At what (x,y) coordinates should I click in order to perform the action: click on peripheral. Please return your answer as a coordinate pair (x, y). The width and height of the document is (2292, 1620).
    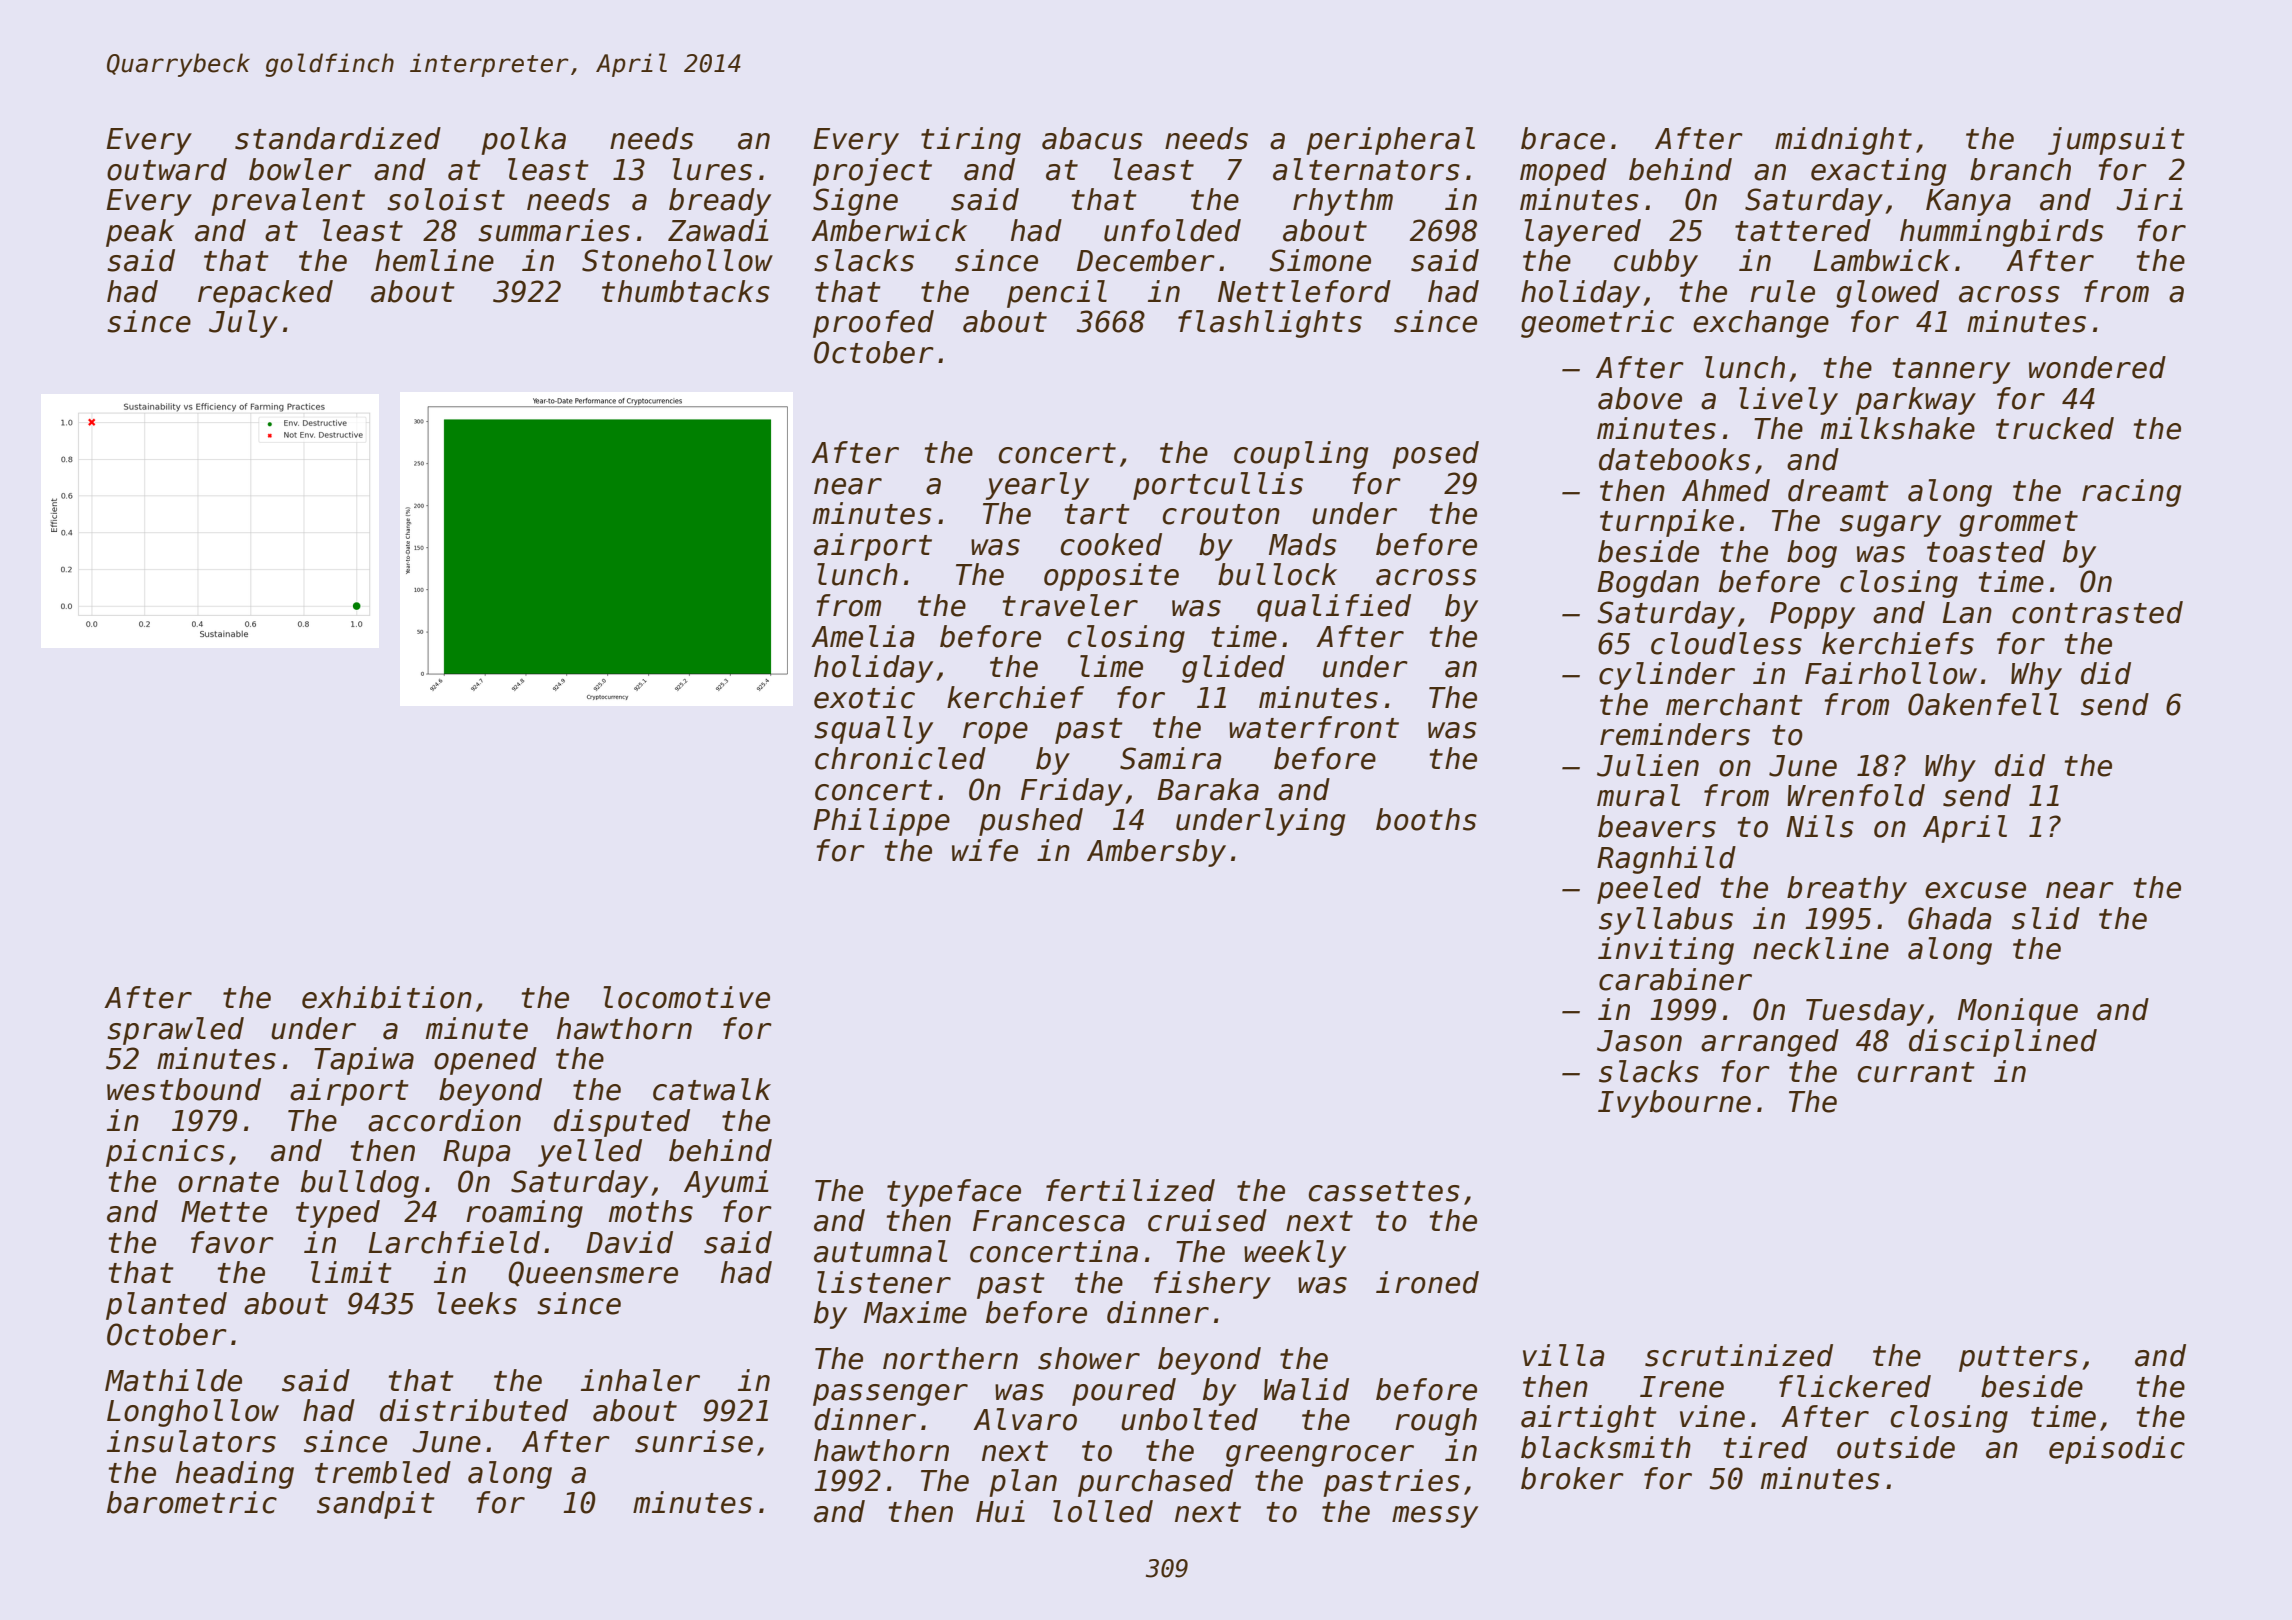
    Looking at the image, I should click on (1390, 141).
